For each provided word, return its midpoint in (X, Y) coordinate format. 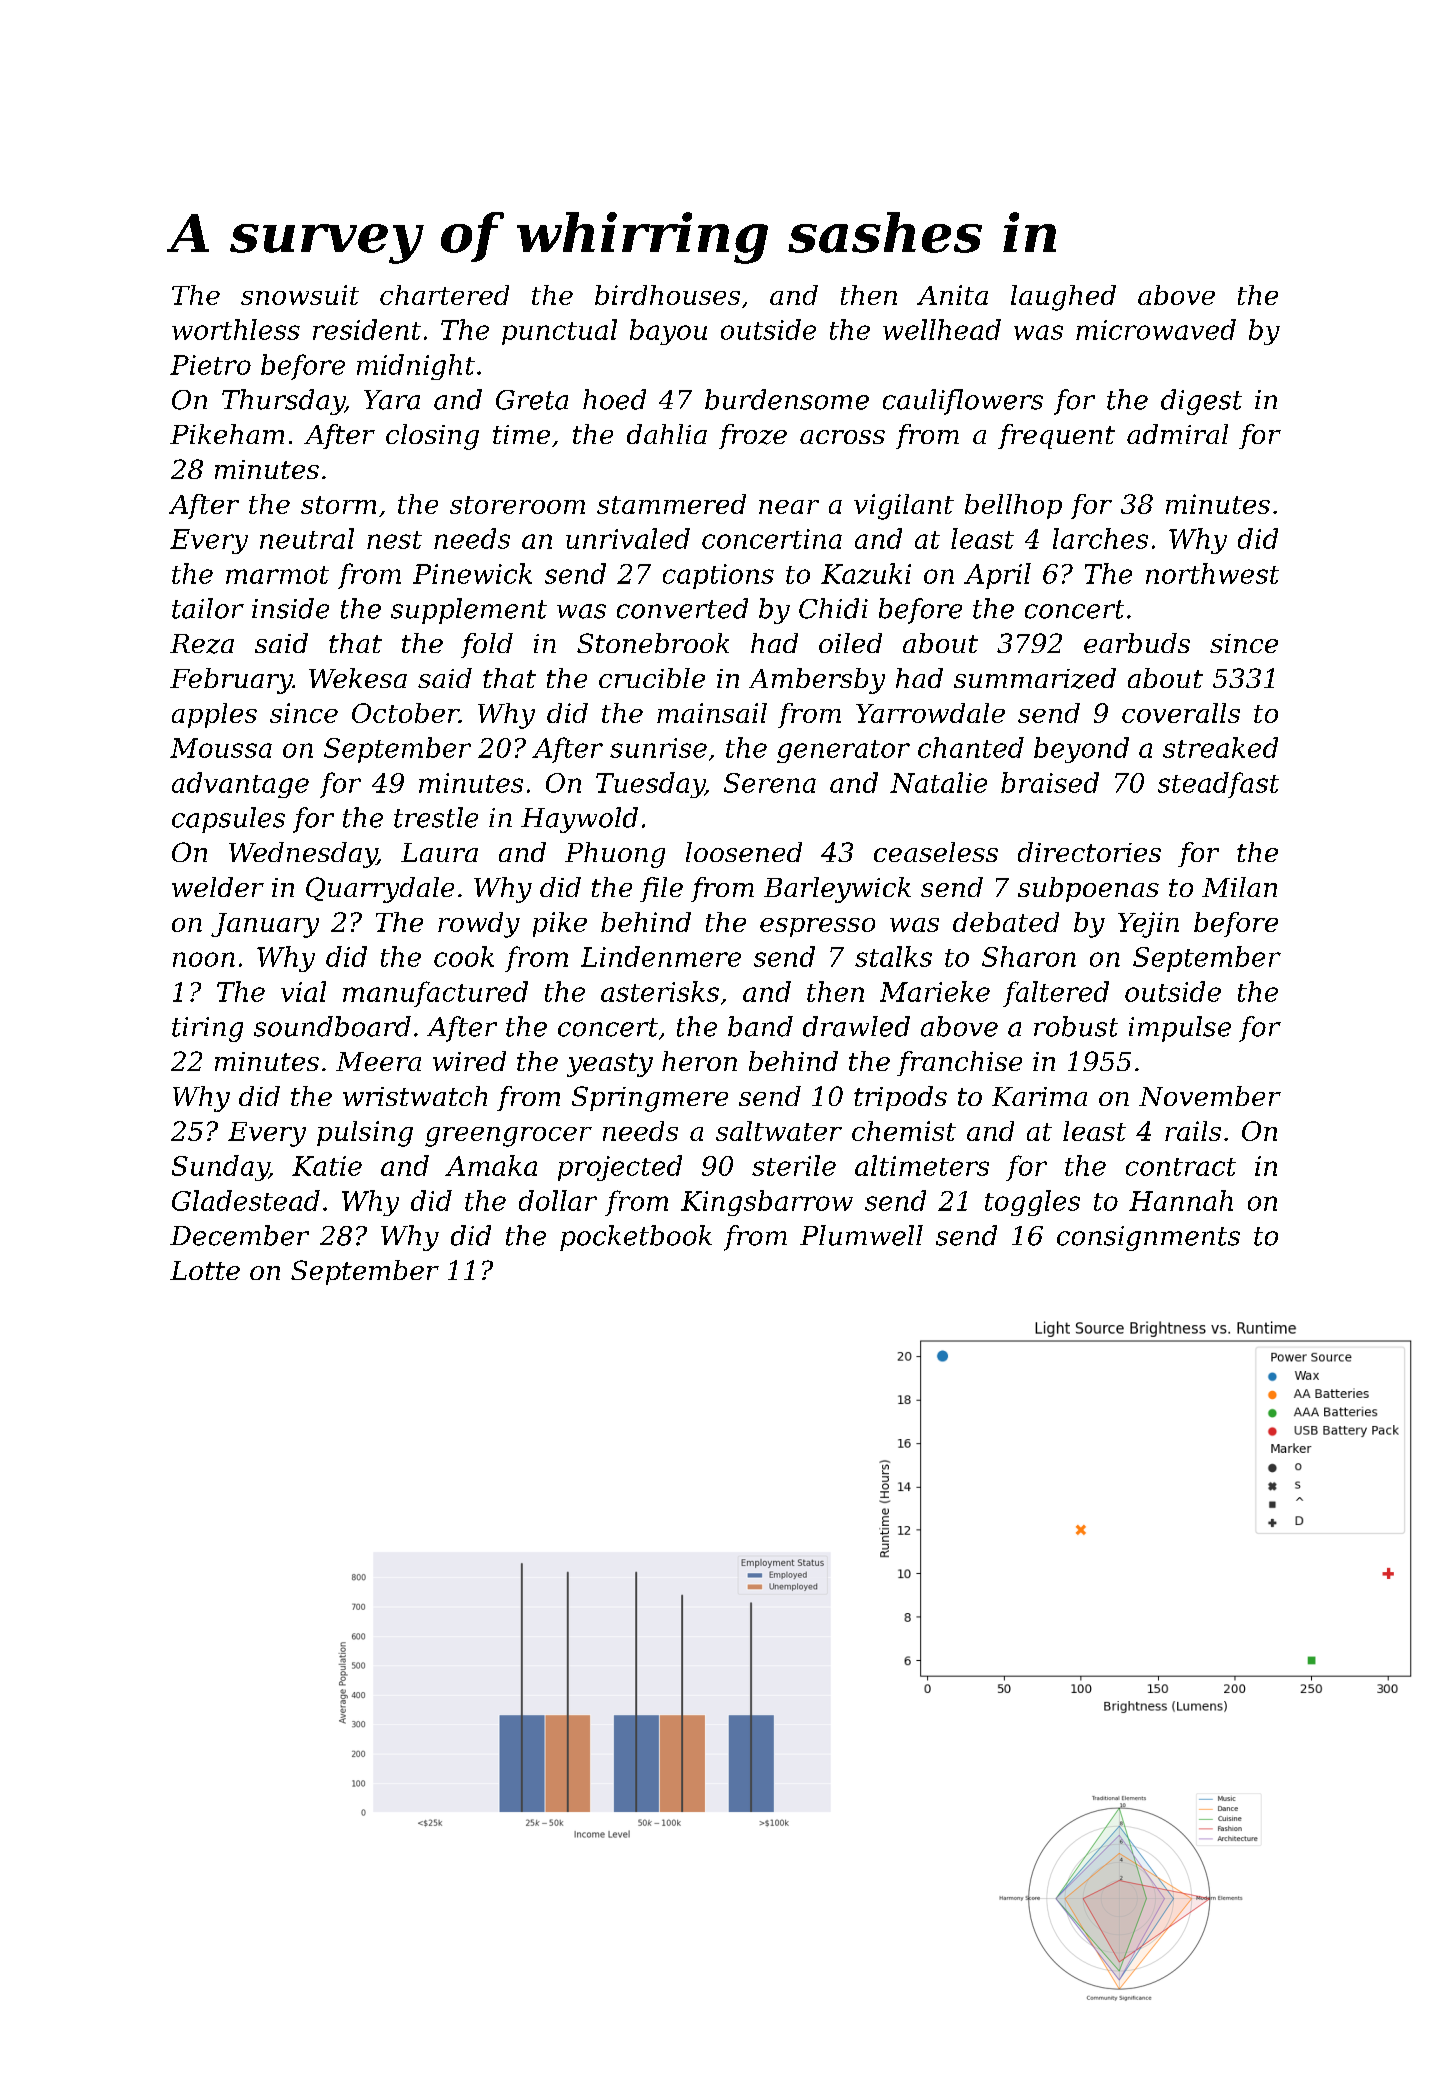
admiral (1177, 434)
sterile (794, 1165)
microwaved (1156, 329)
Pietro (210, 365)
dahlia (667, 434)
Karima (1039, 1096)
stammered (671, 504)
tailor (208, 608)
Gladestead (246, 1200)
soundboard (332, 1026)
